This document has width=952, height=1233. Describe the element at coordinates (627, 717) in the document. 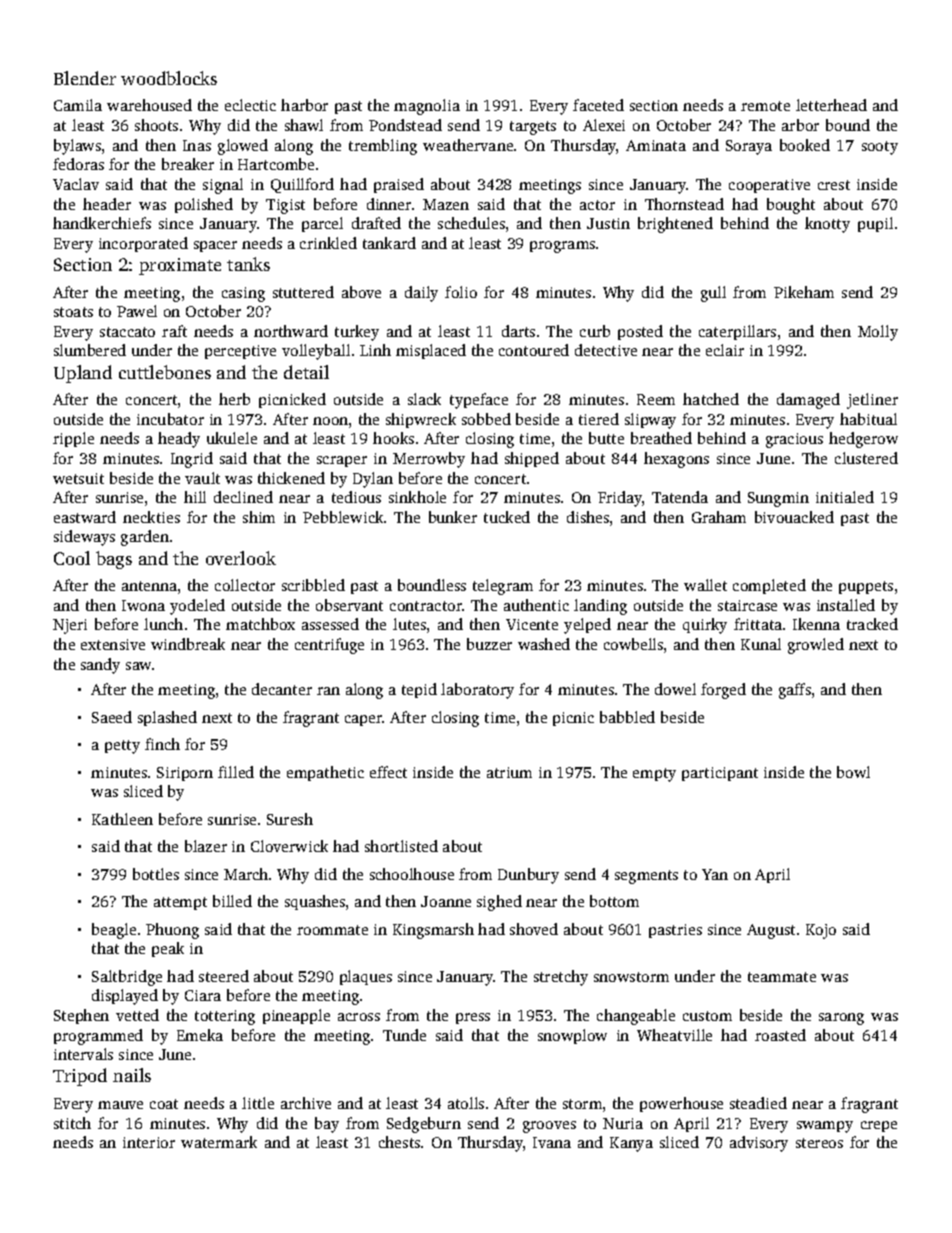

I see `babbled` at that location.
